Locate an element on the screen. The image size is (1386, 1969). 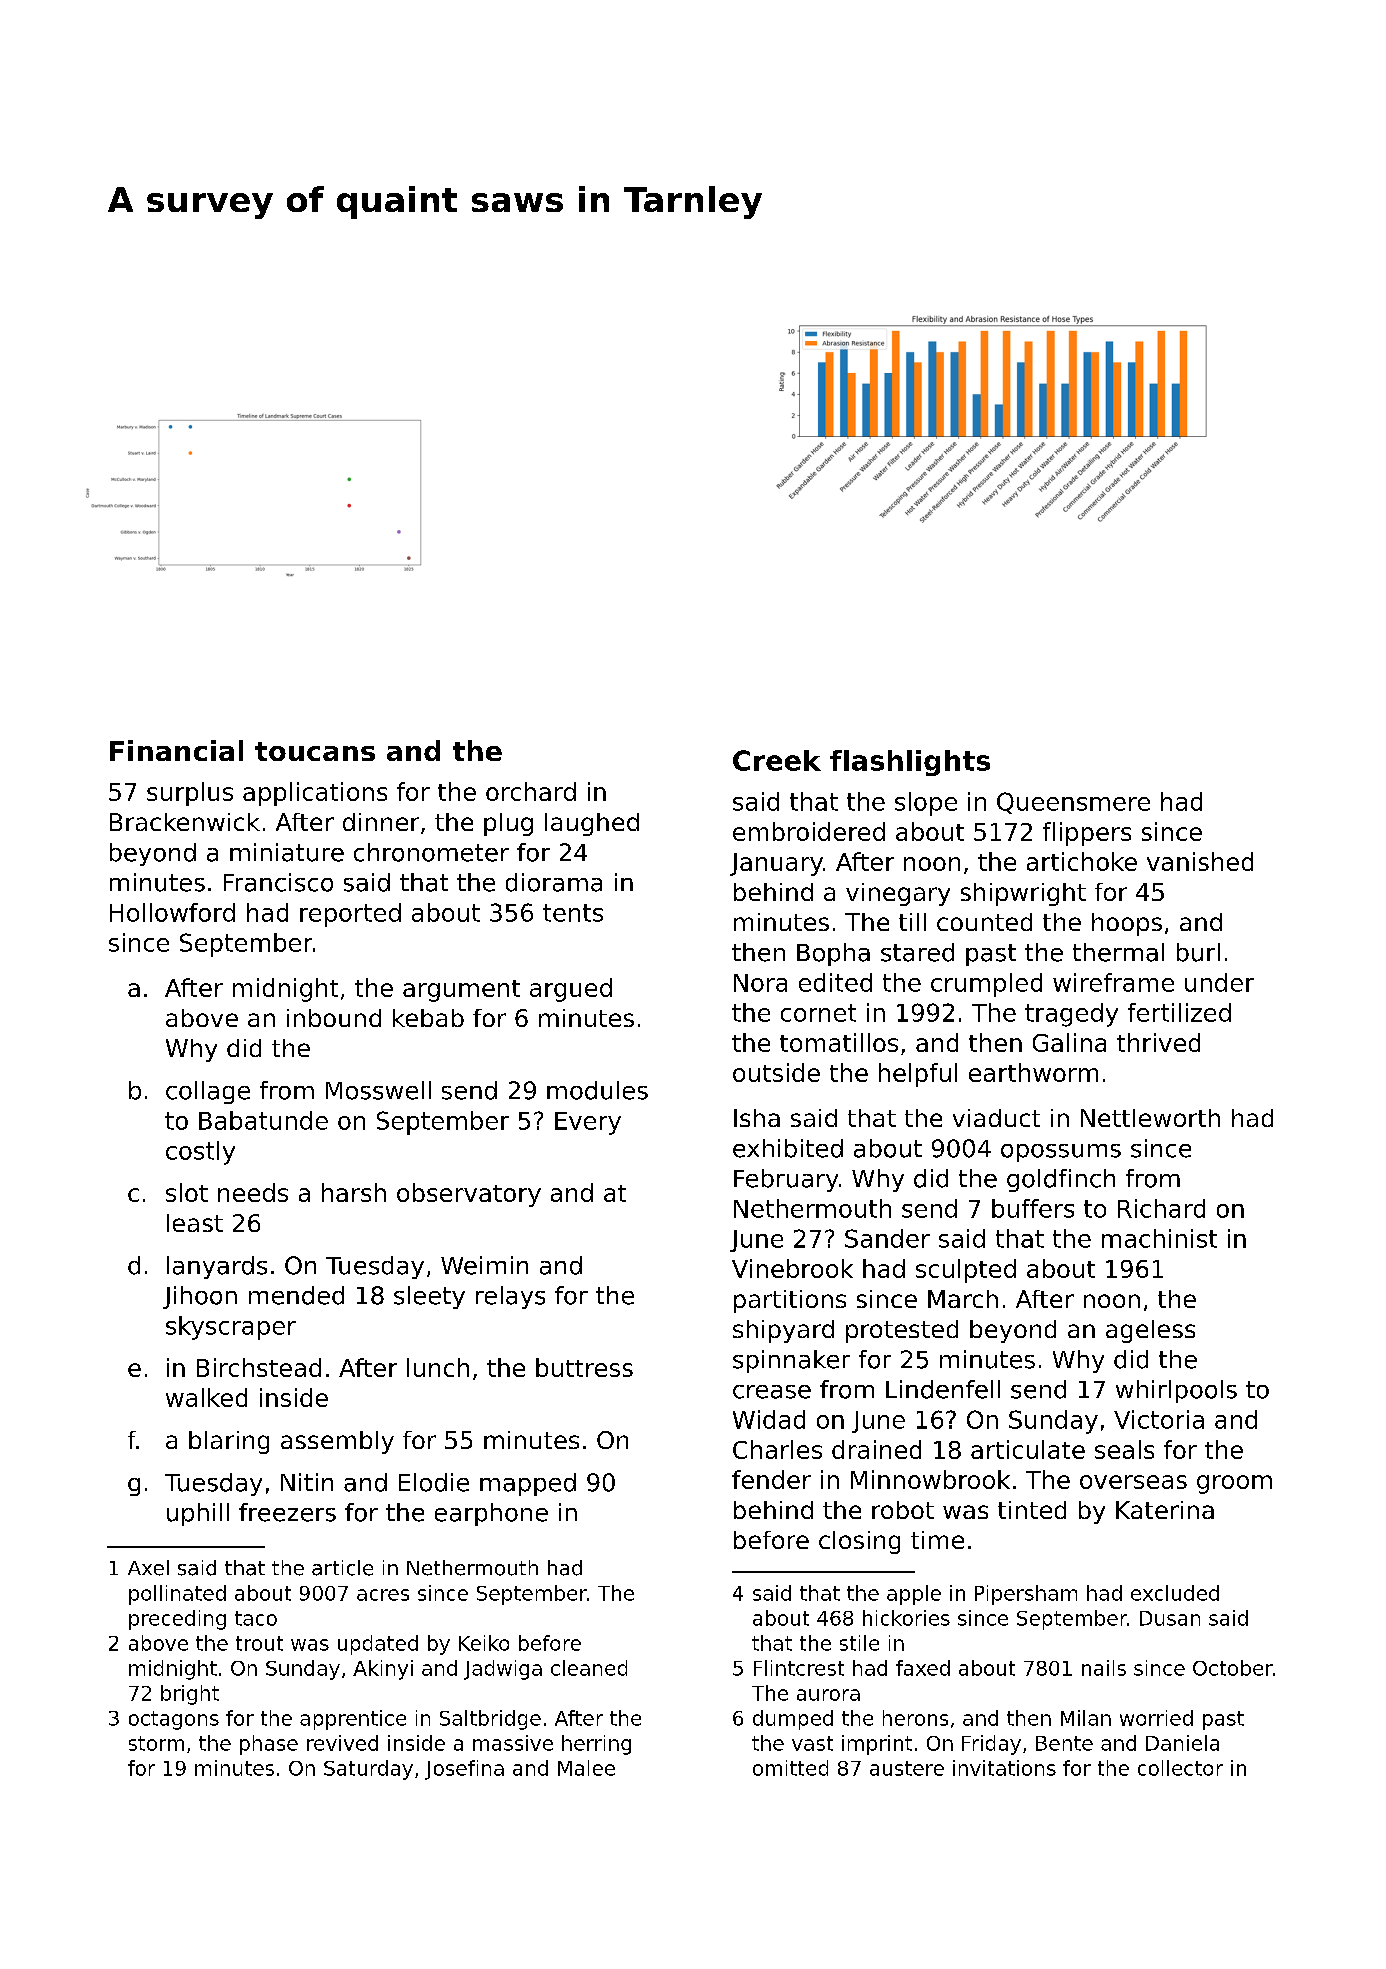
surplus is located at coordinates (190, 794).
